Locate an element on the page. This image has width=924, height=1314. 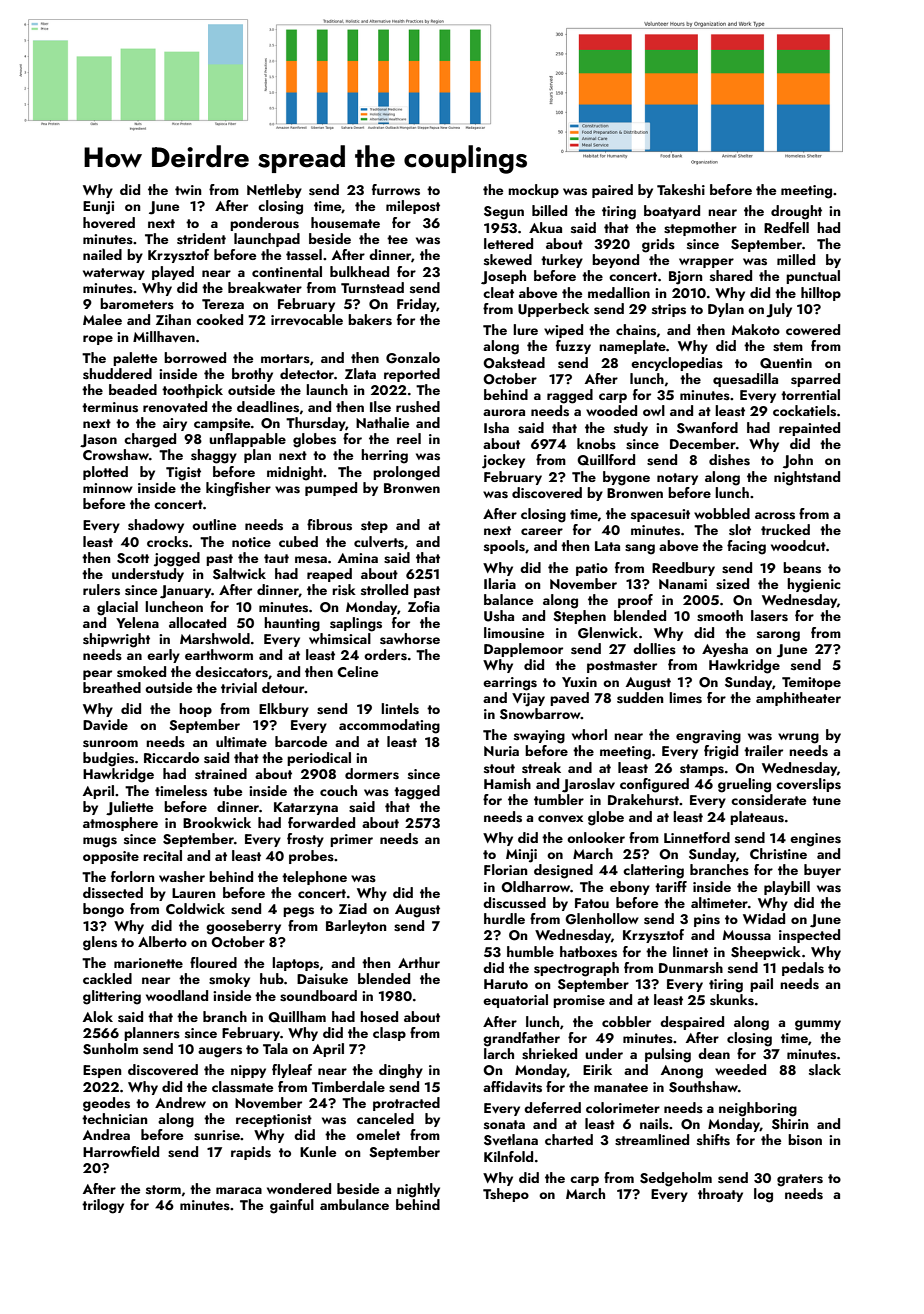
furrows is located at coordinates (396, 190).
